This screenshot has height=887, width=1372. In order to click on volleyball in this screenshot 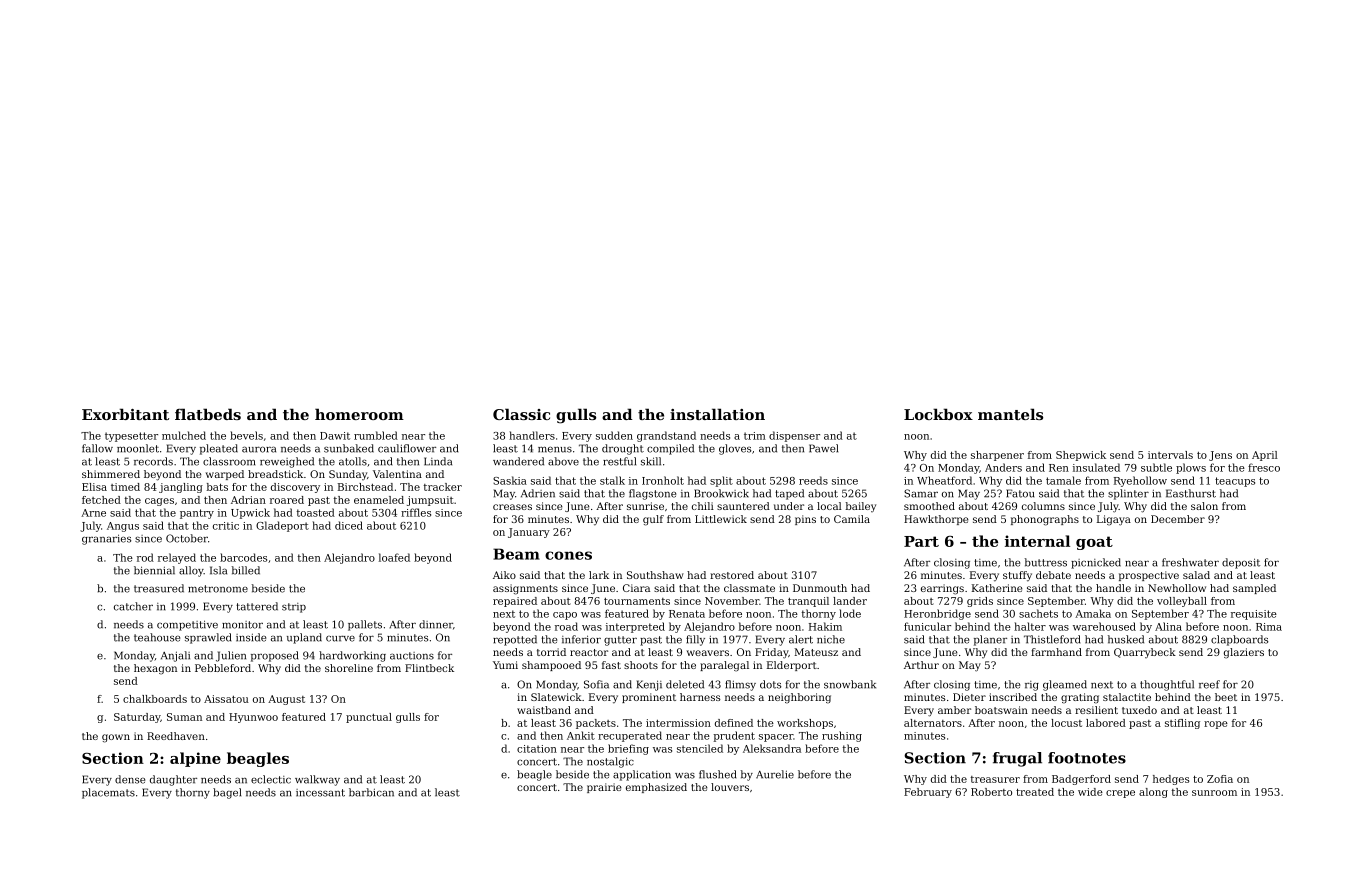, I will do `click(1182, 602)`.
